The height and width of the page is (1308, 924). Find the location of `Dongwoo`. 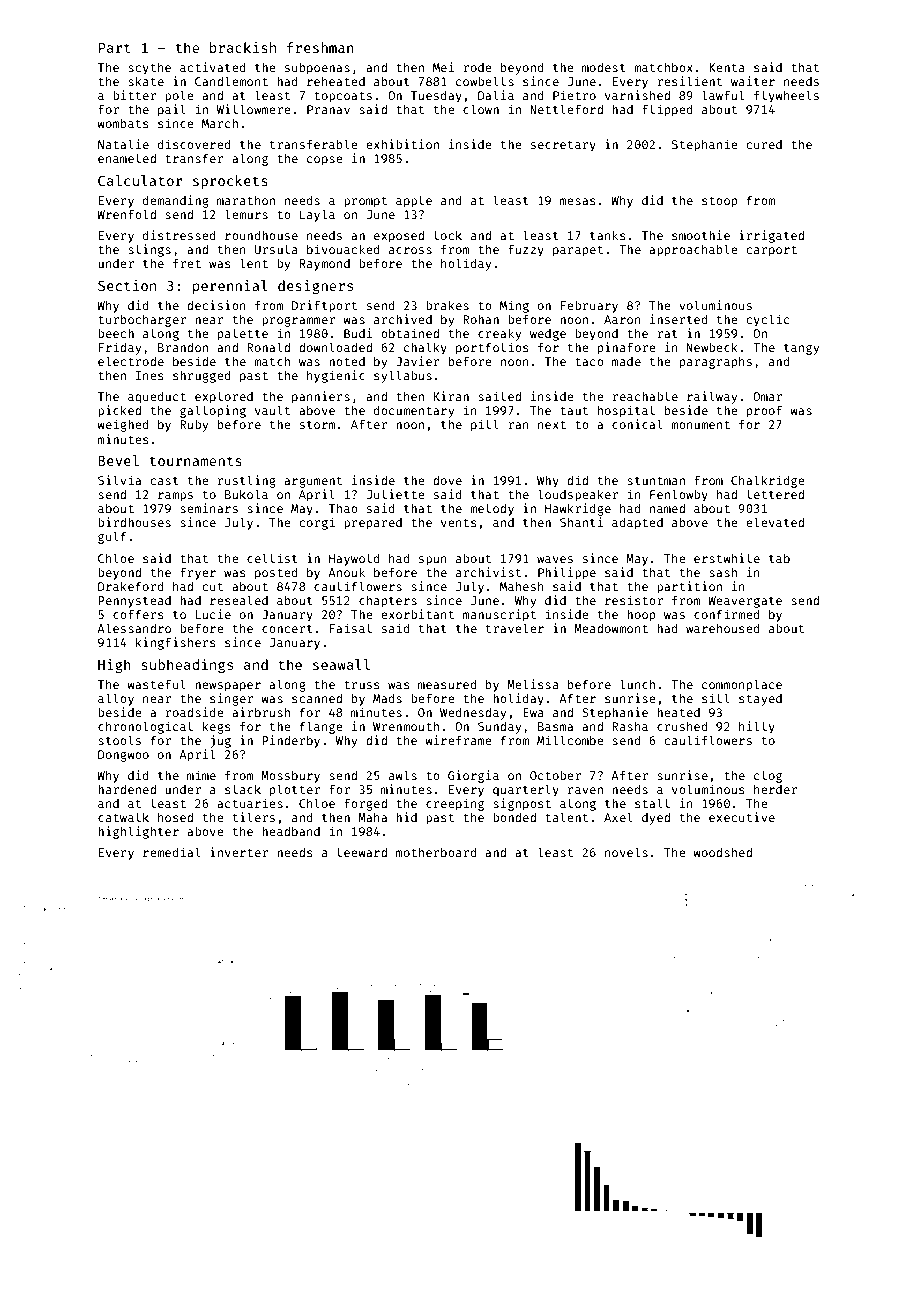

Dongwoo is located at coordinates (123, 756).
